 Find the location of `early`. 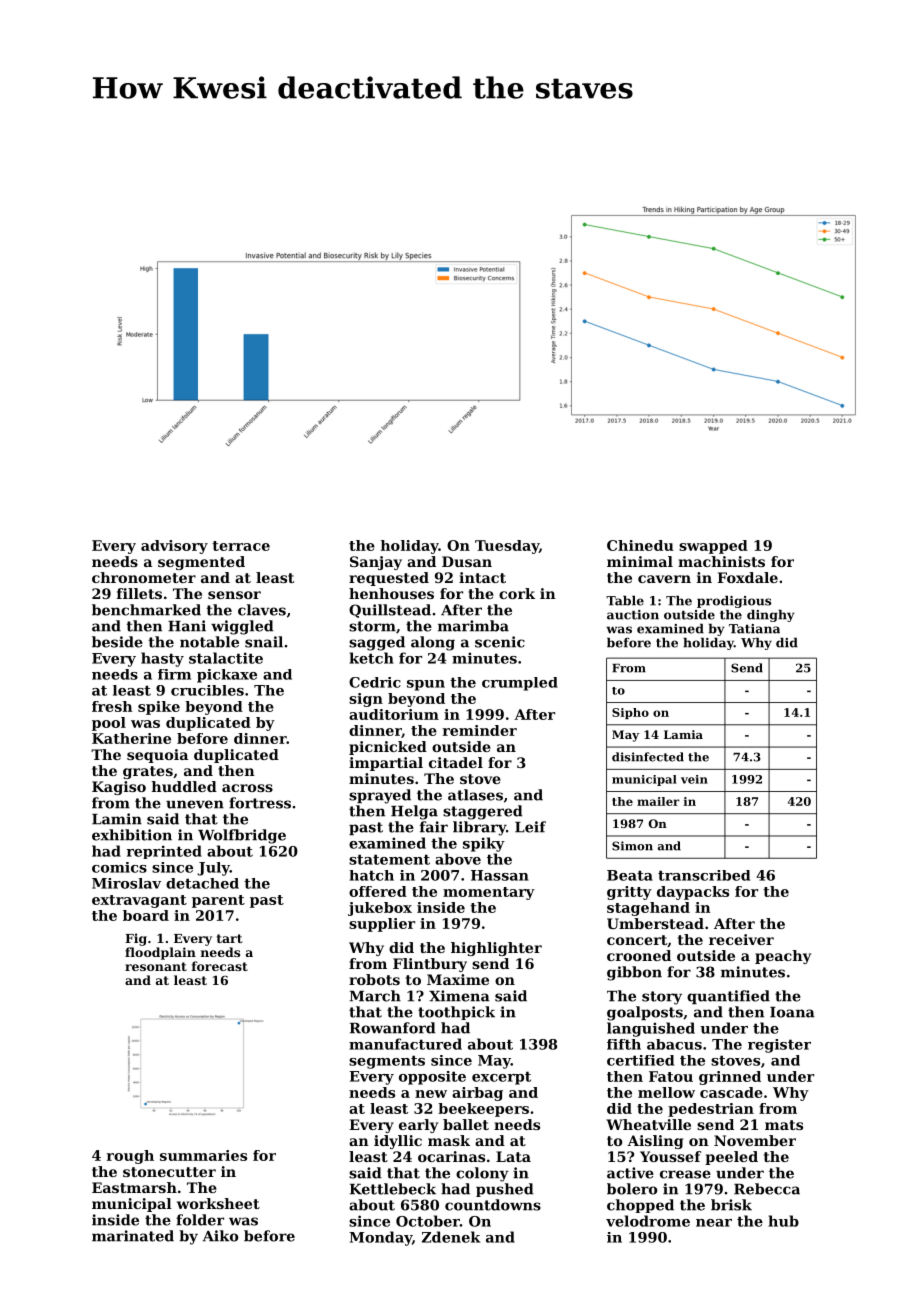

early is located at coordinates (418, 1126).
